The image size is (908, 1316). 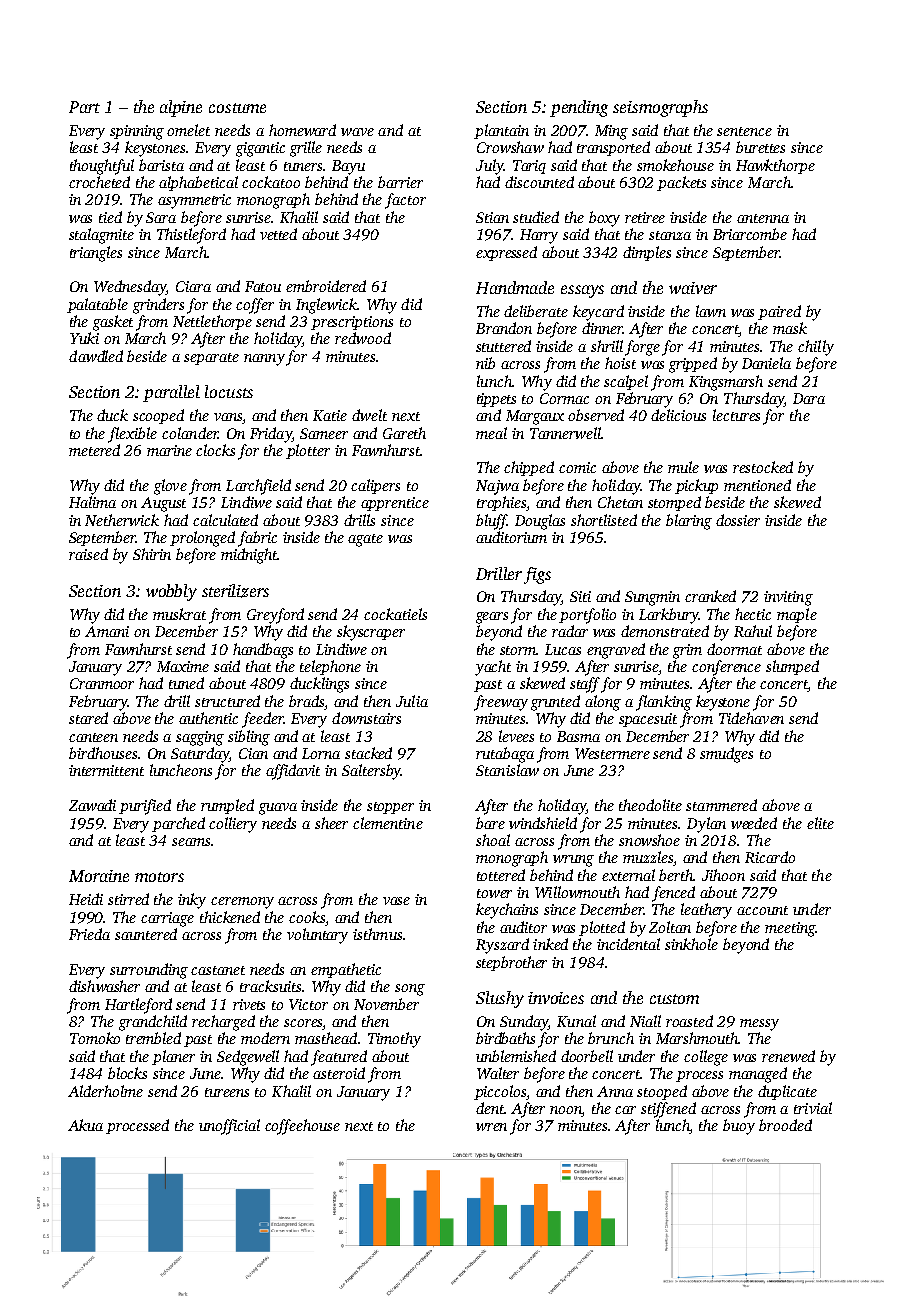 What do you see at coordinates (675, 165) in the screenshot?
I see `smokehouse` at bounding box center [675, 165].
